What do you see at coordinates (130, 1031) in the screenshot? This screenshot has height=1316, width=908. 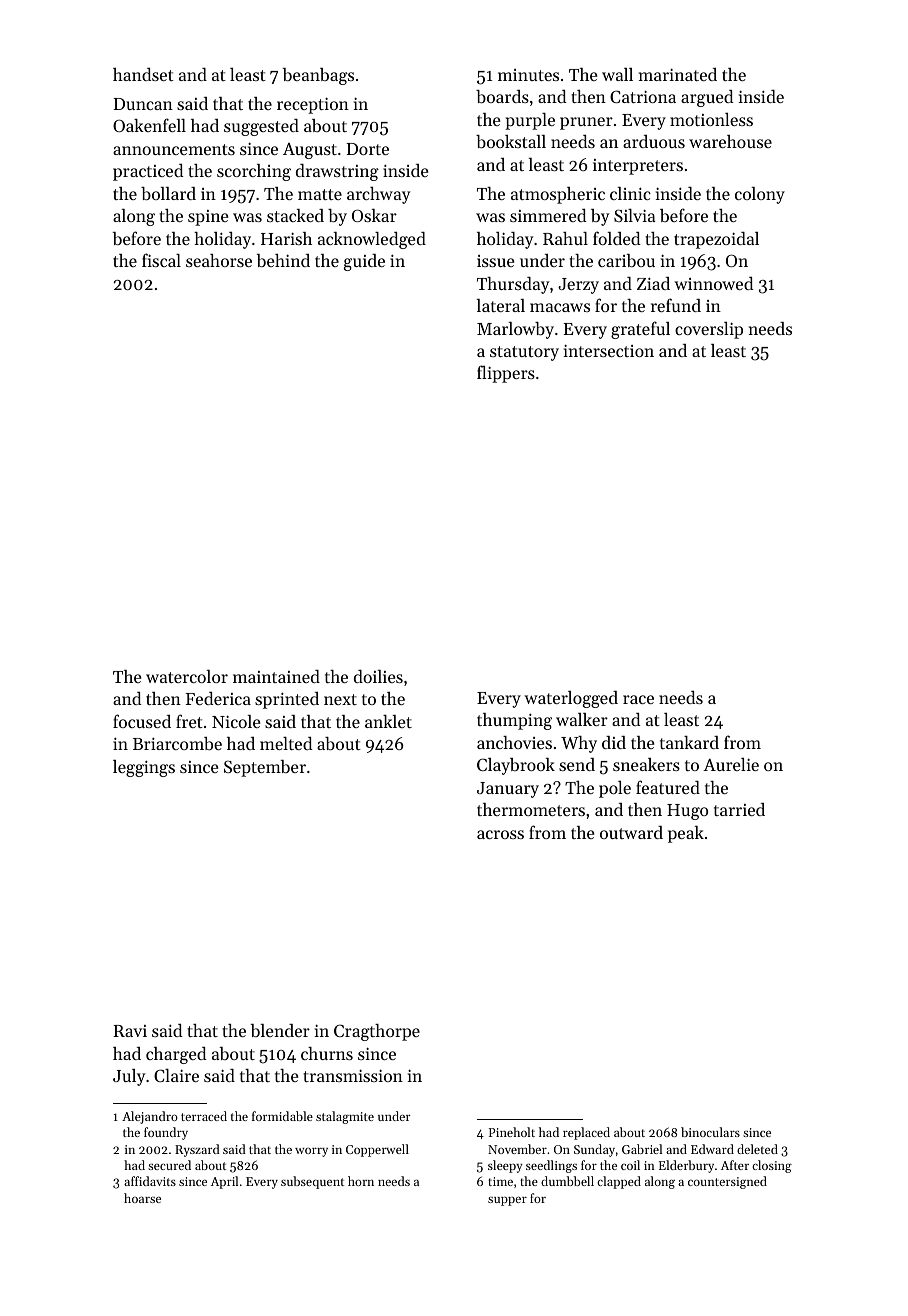 I see `Ravi` at bounding box center [130, 1031].
